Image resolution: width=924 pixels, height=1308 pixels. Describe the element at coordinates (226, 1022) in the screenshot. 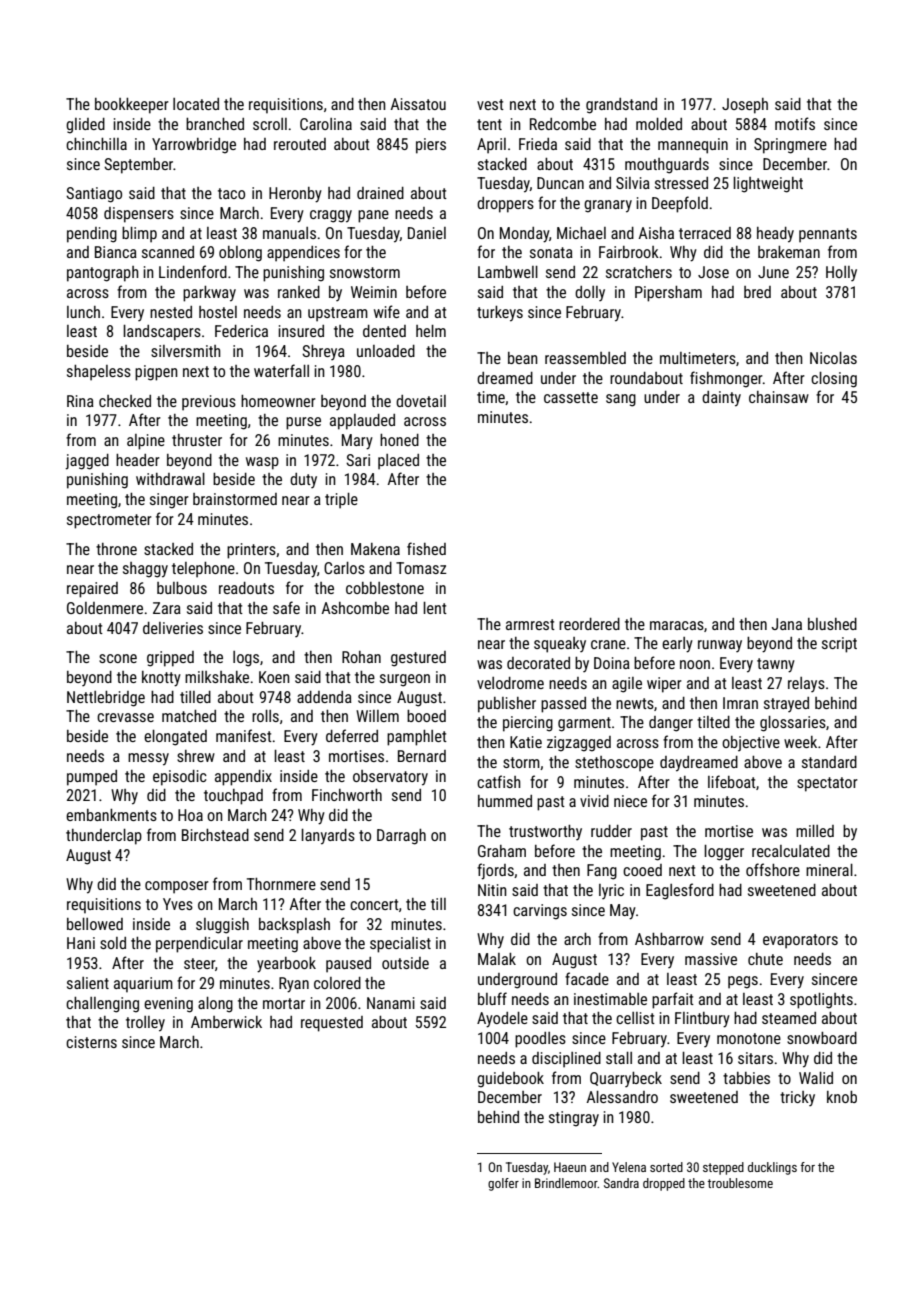

I see `Amberwick` at that location.
